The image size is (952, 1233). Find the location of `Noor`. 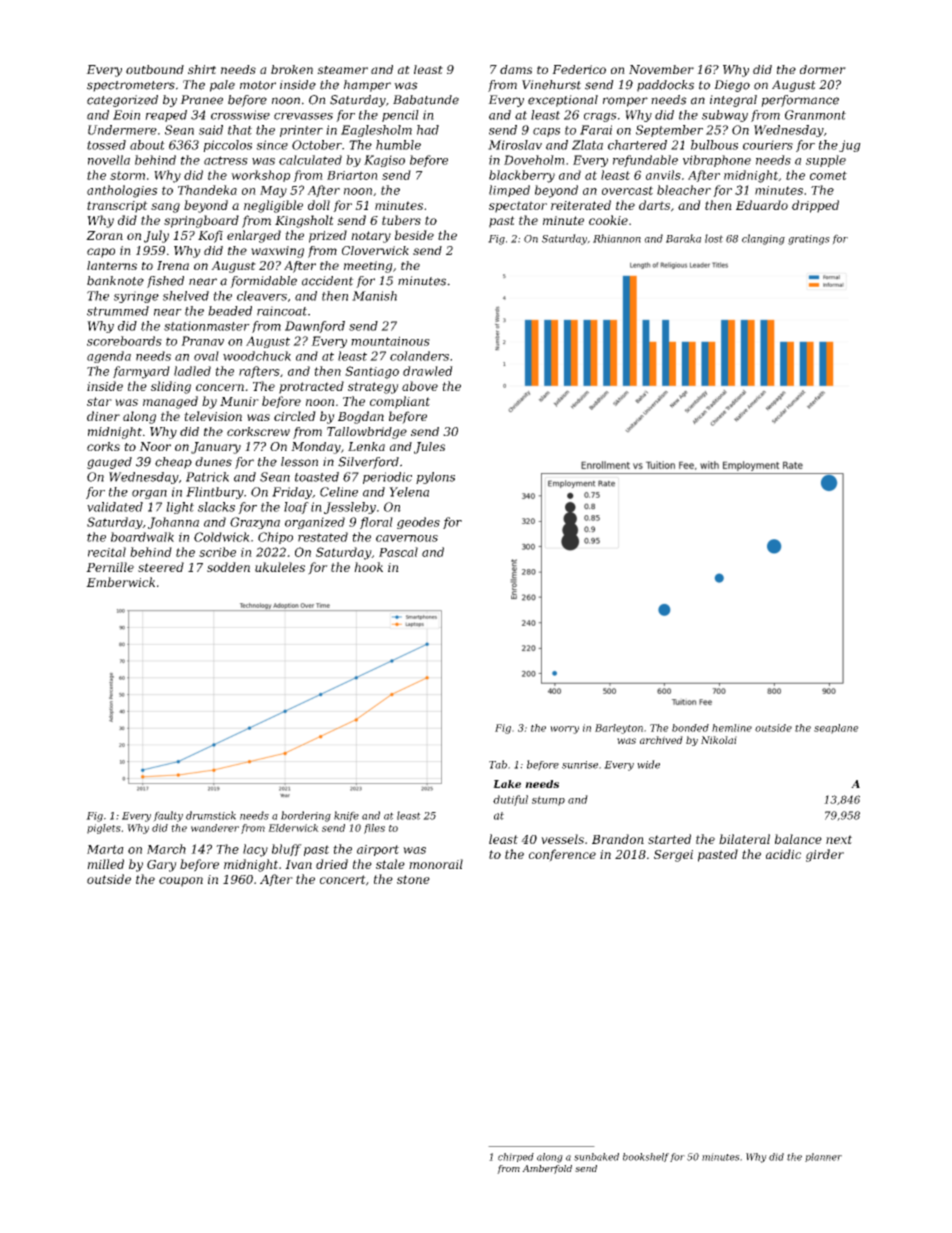

Noor is located at coordinates (155, 446).
